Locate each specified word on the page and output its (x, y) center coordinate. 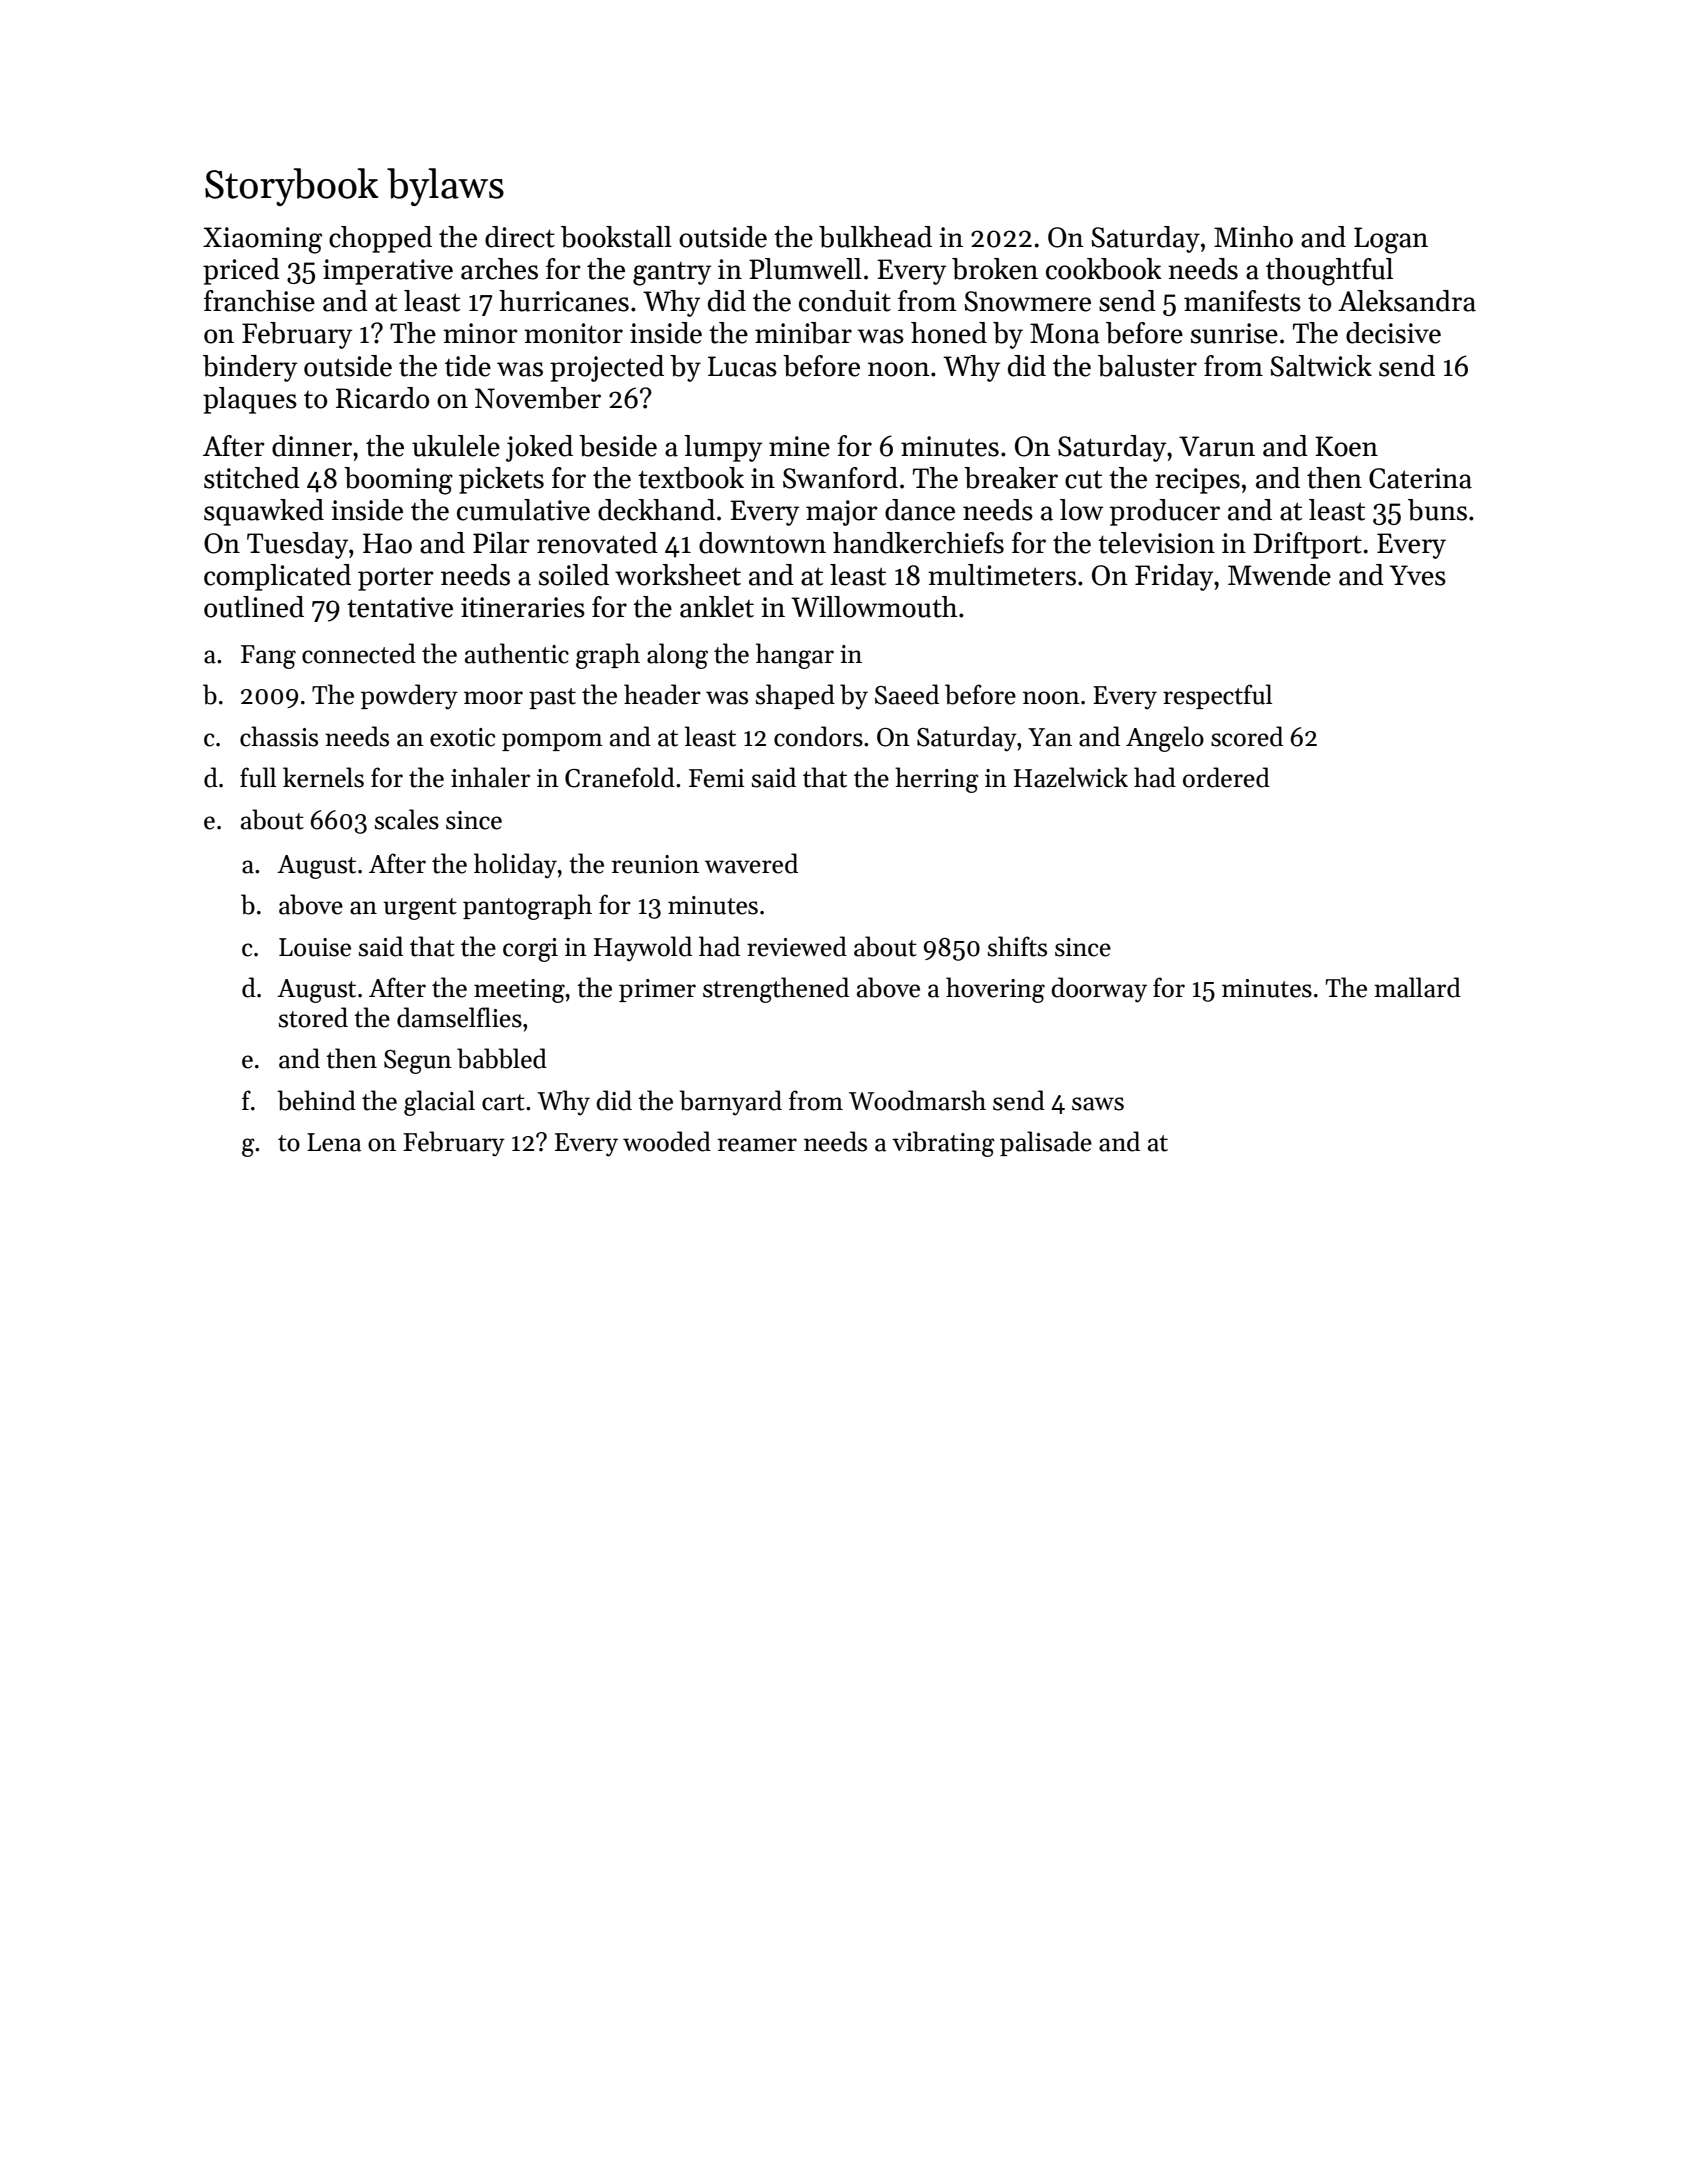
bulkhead (875, 237)
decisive (1393, 333)
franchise (259, 301)
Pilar (501, 543)
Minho (1253, 237)
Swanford (840, 478)
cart (503, 1102)
